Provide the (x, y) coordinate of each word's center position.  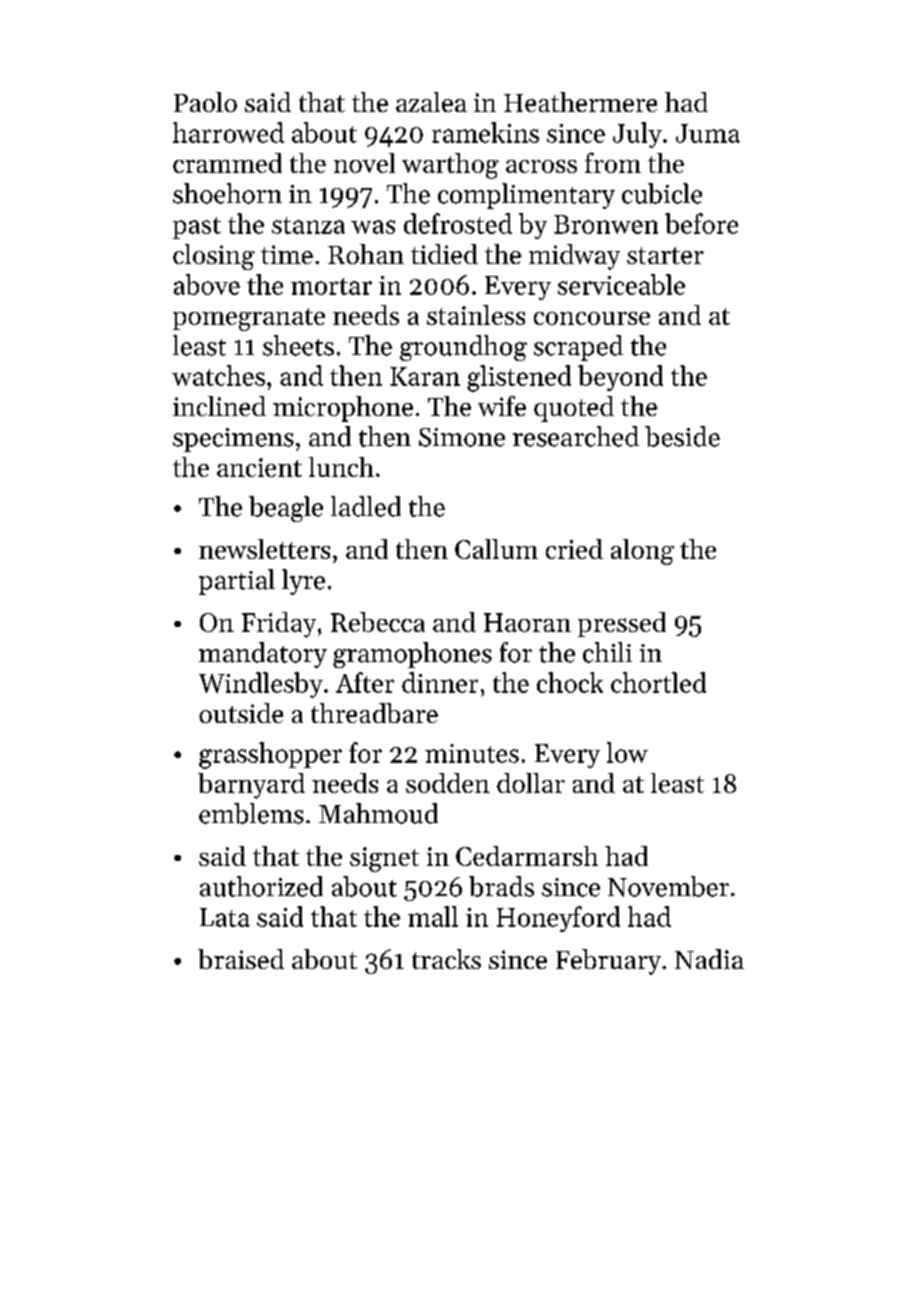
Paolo (205, 102)
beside (682, 436)
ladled (366, 506)
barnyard (251, 786)
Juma (708, 133)
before (701, 223)
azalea (431, 102)
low (627, 752)
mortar (331, 286)
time (287, 254)
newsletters (264, 549)
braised (241, 959)
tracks (446, 959)
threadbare (374, 713)
